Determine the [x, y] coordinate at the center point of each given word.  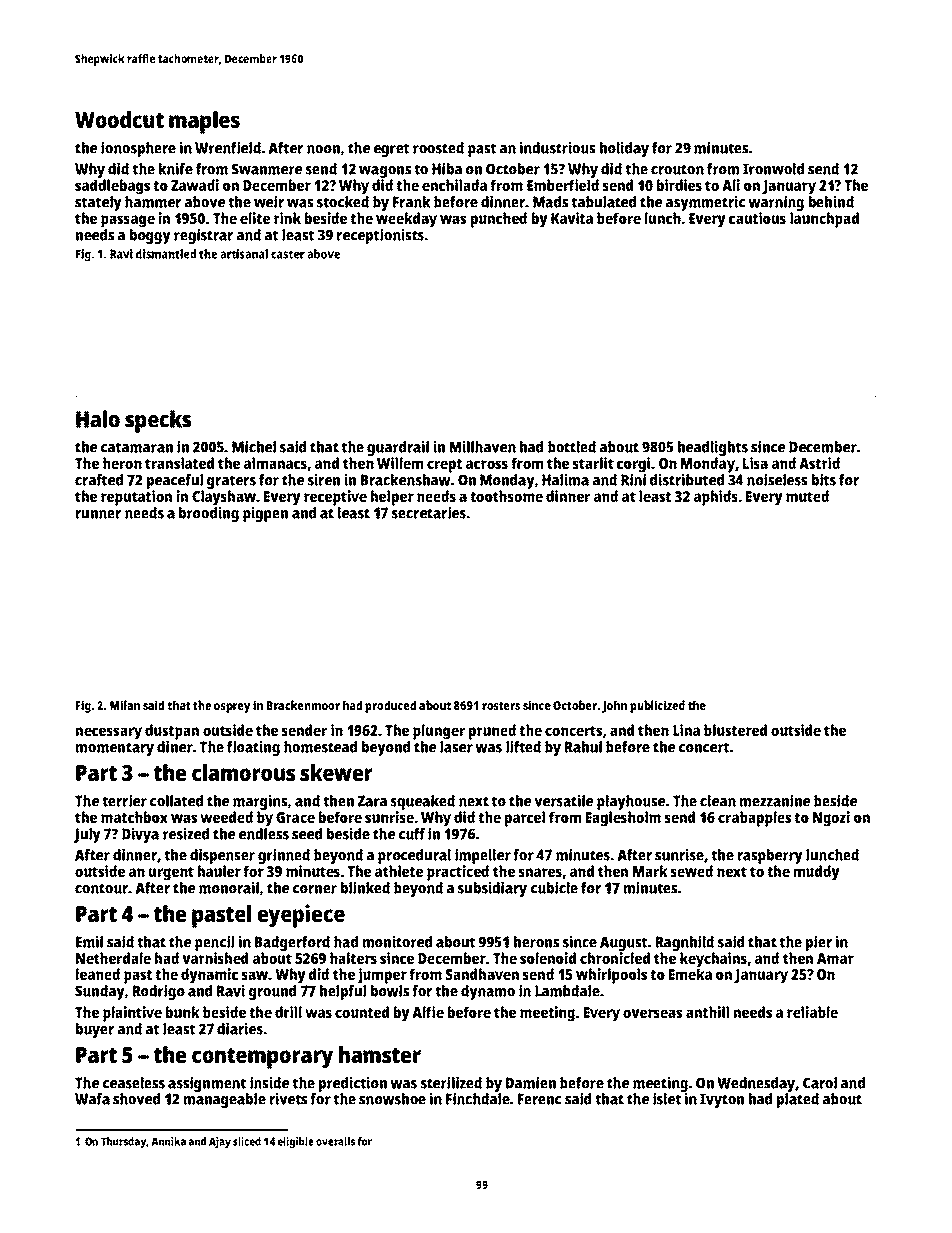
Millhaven [483, 446]
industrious [557, 147]
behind [831, 202]
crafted [99, 480]
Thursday [124, 1142]
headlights [713, 448]
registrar [203, 236]
